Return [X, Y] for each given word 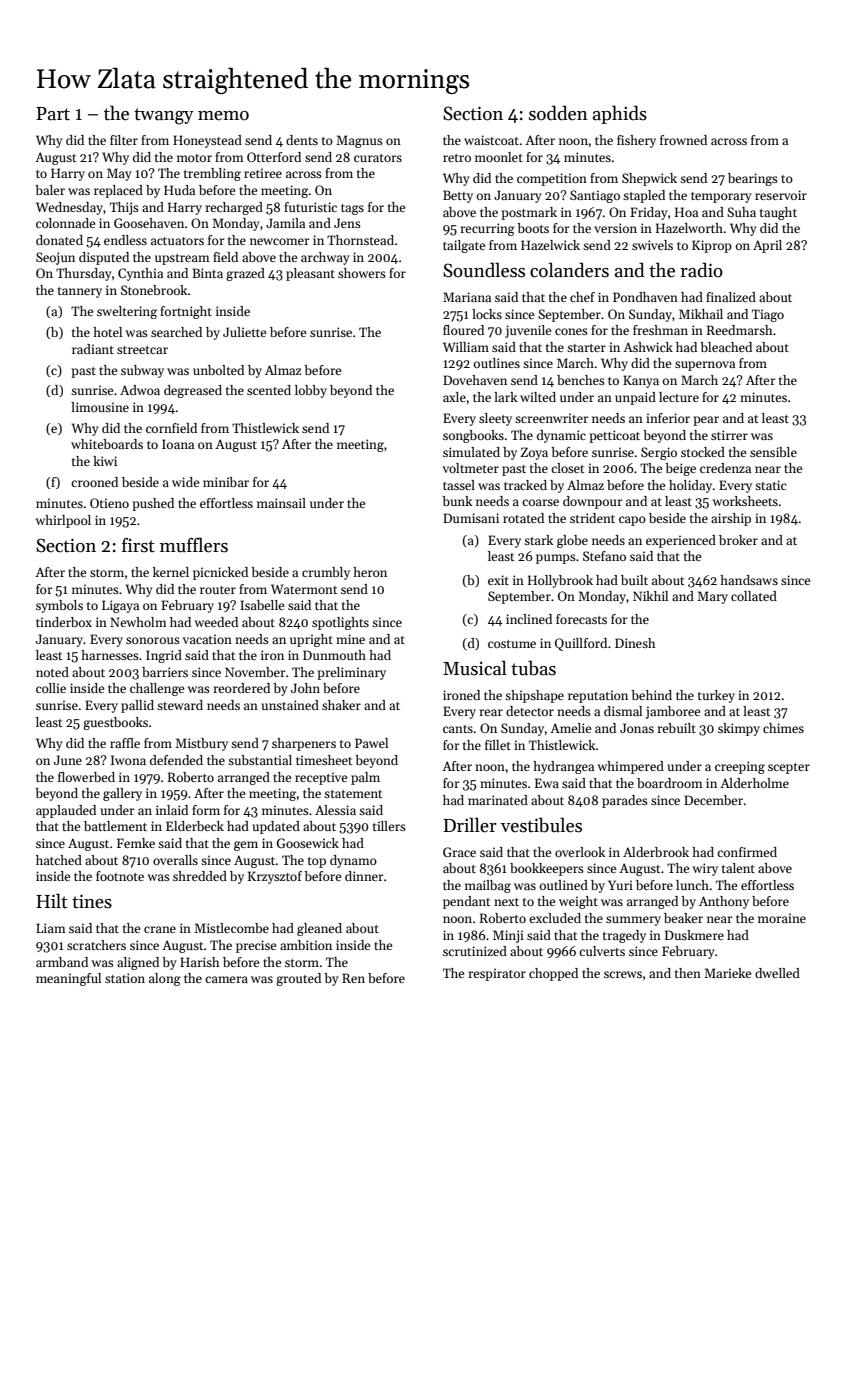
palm [365, 778]
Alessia [335, 810]
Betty [458, 196]
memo [223, 116]
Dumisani [471, 518]
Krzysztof [275, 877]
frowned [683, 140]
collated [754, 596]
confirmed [747, 852]
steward [180, 705]
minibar [226, 482]
